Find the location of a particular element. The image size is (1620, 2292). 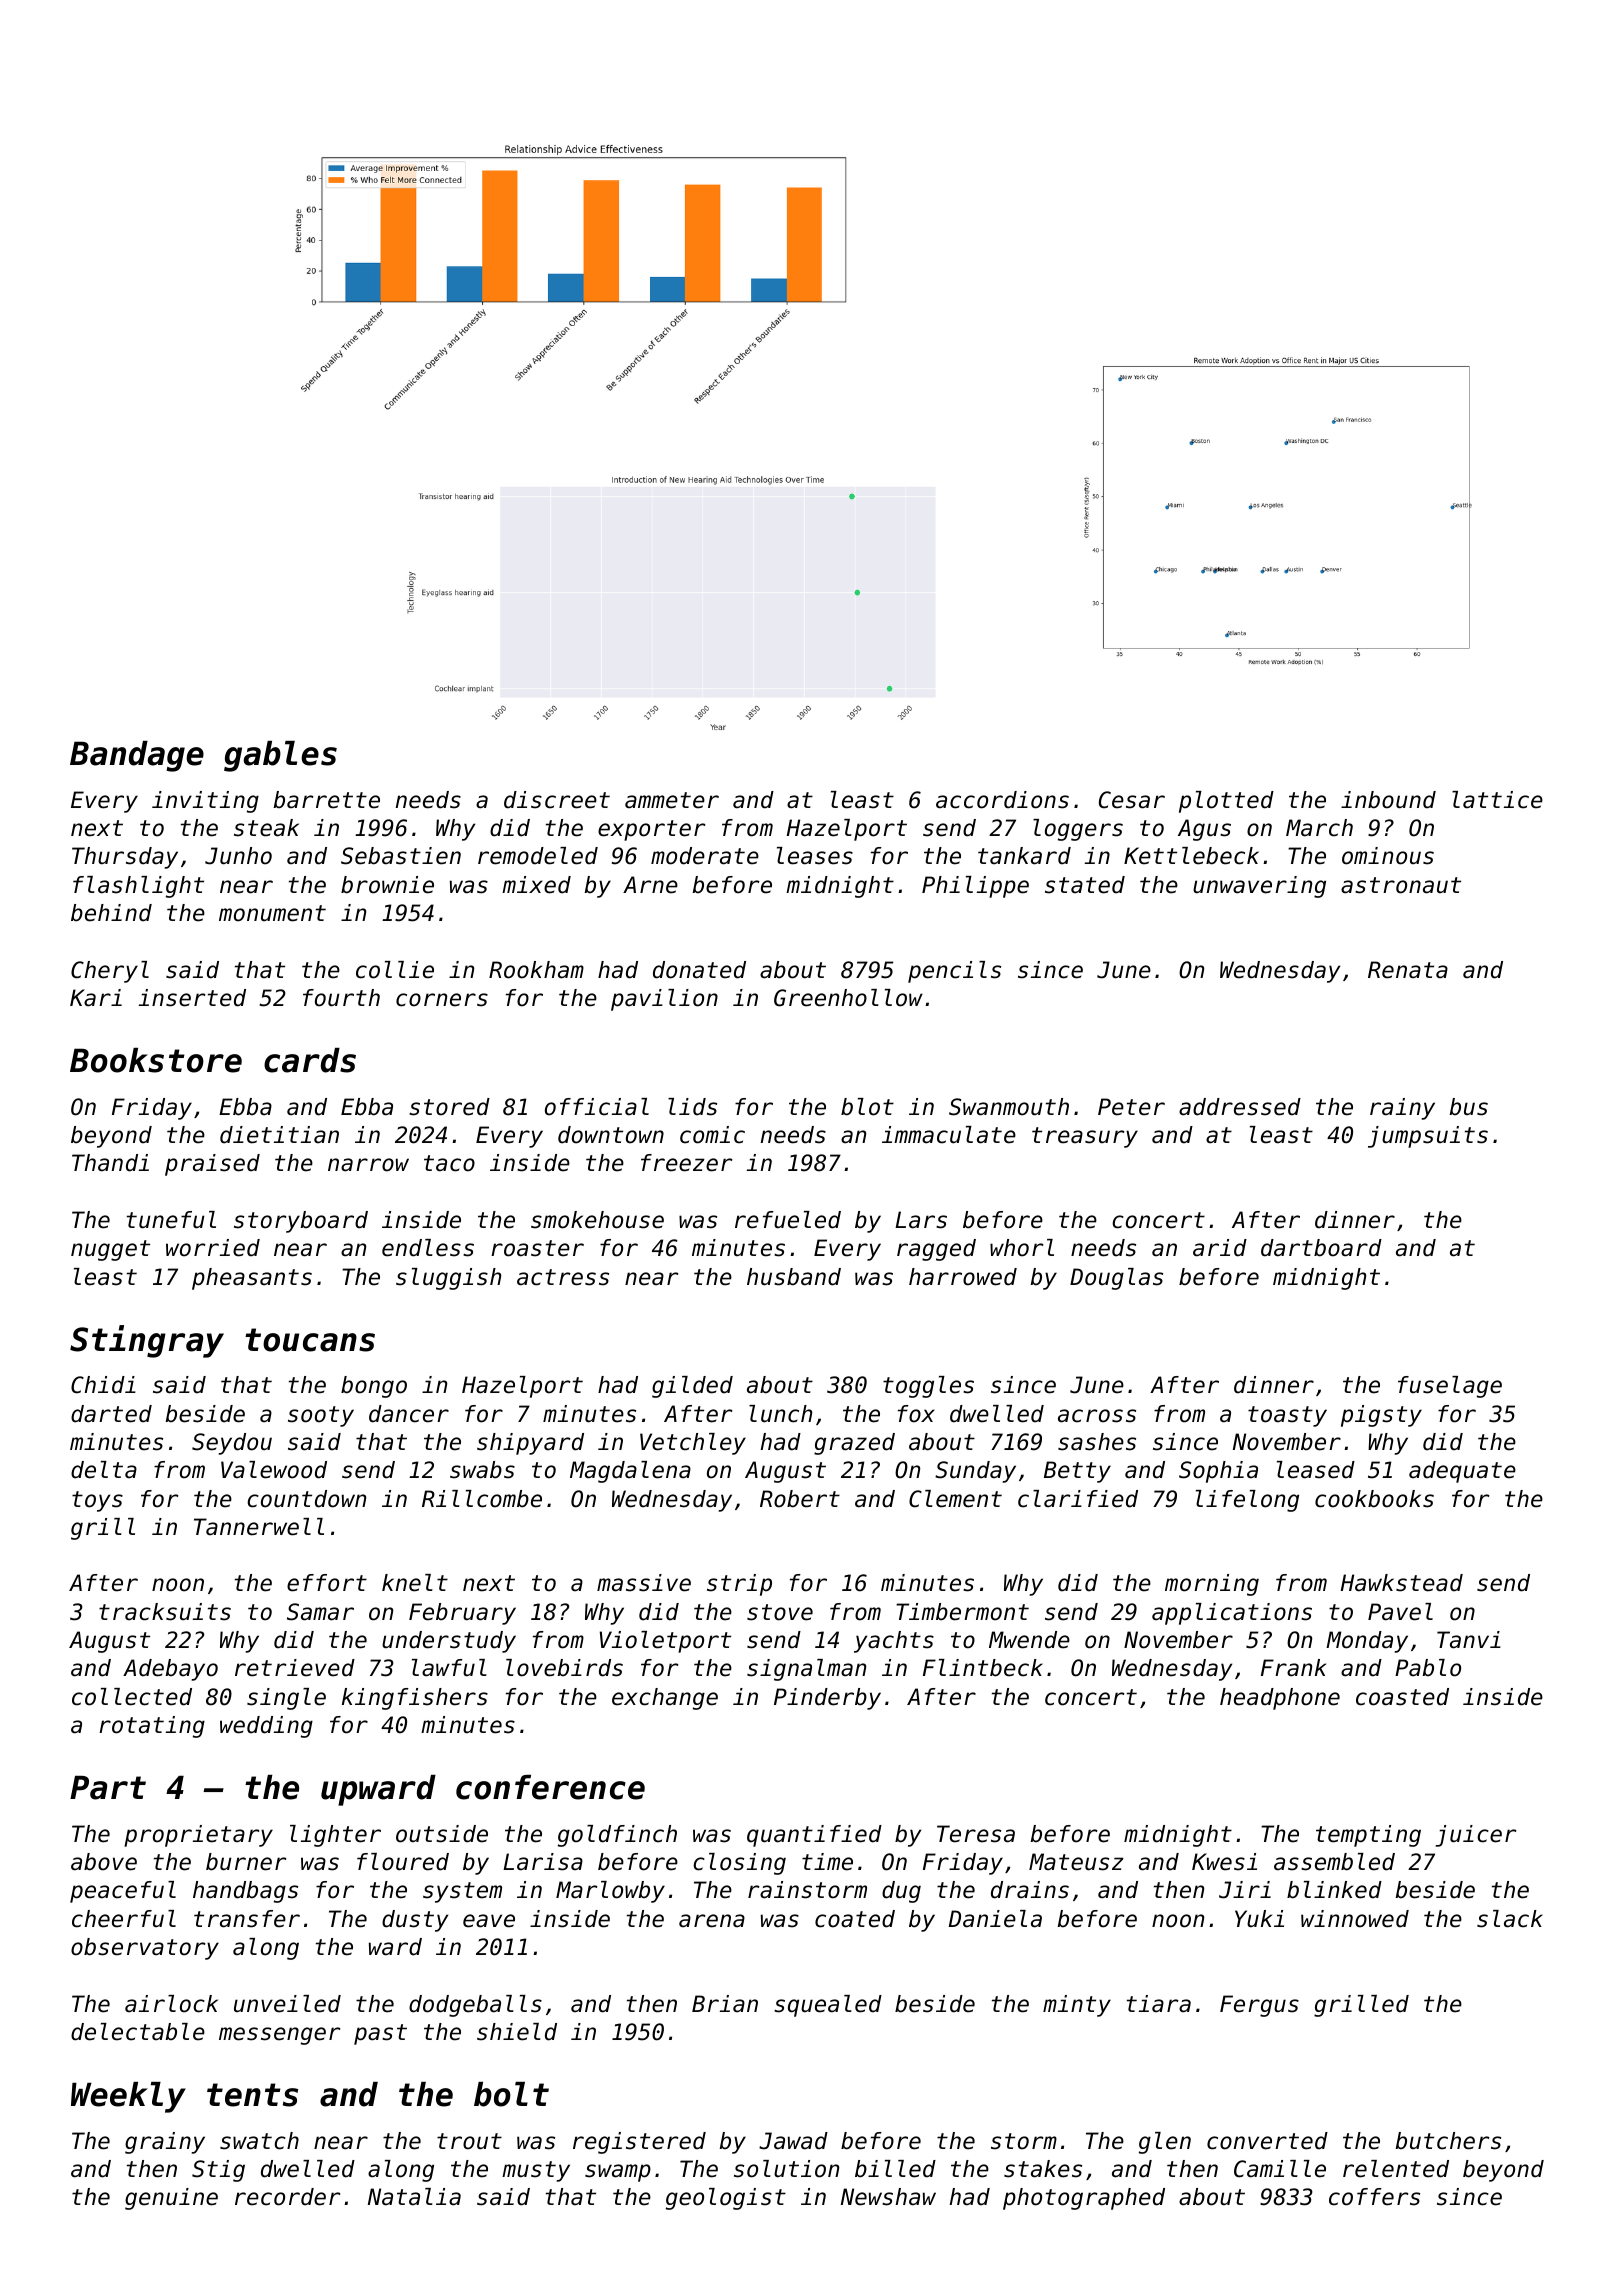

Stingray is located at coordinates (147, 1341).
